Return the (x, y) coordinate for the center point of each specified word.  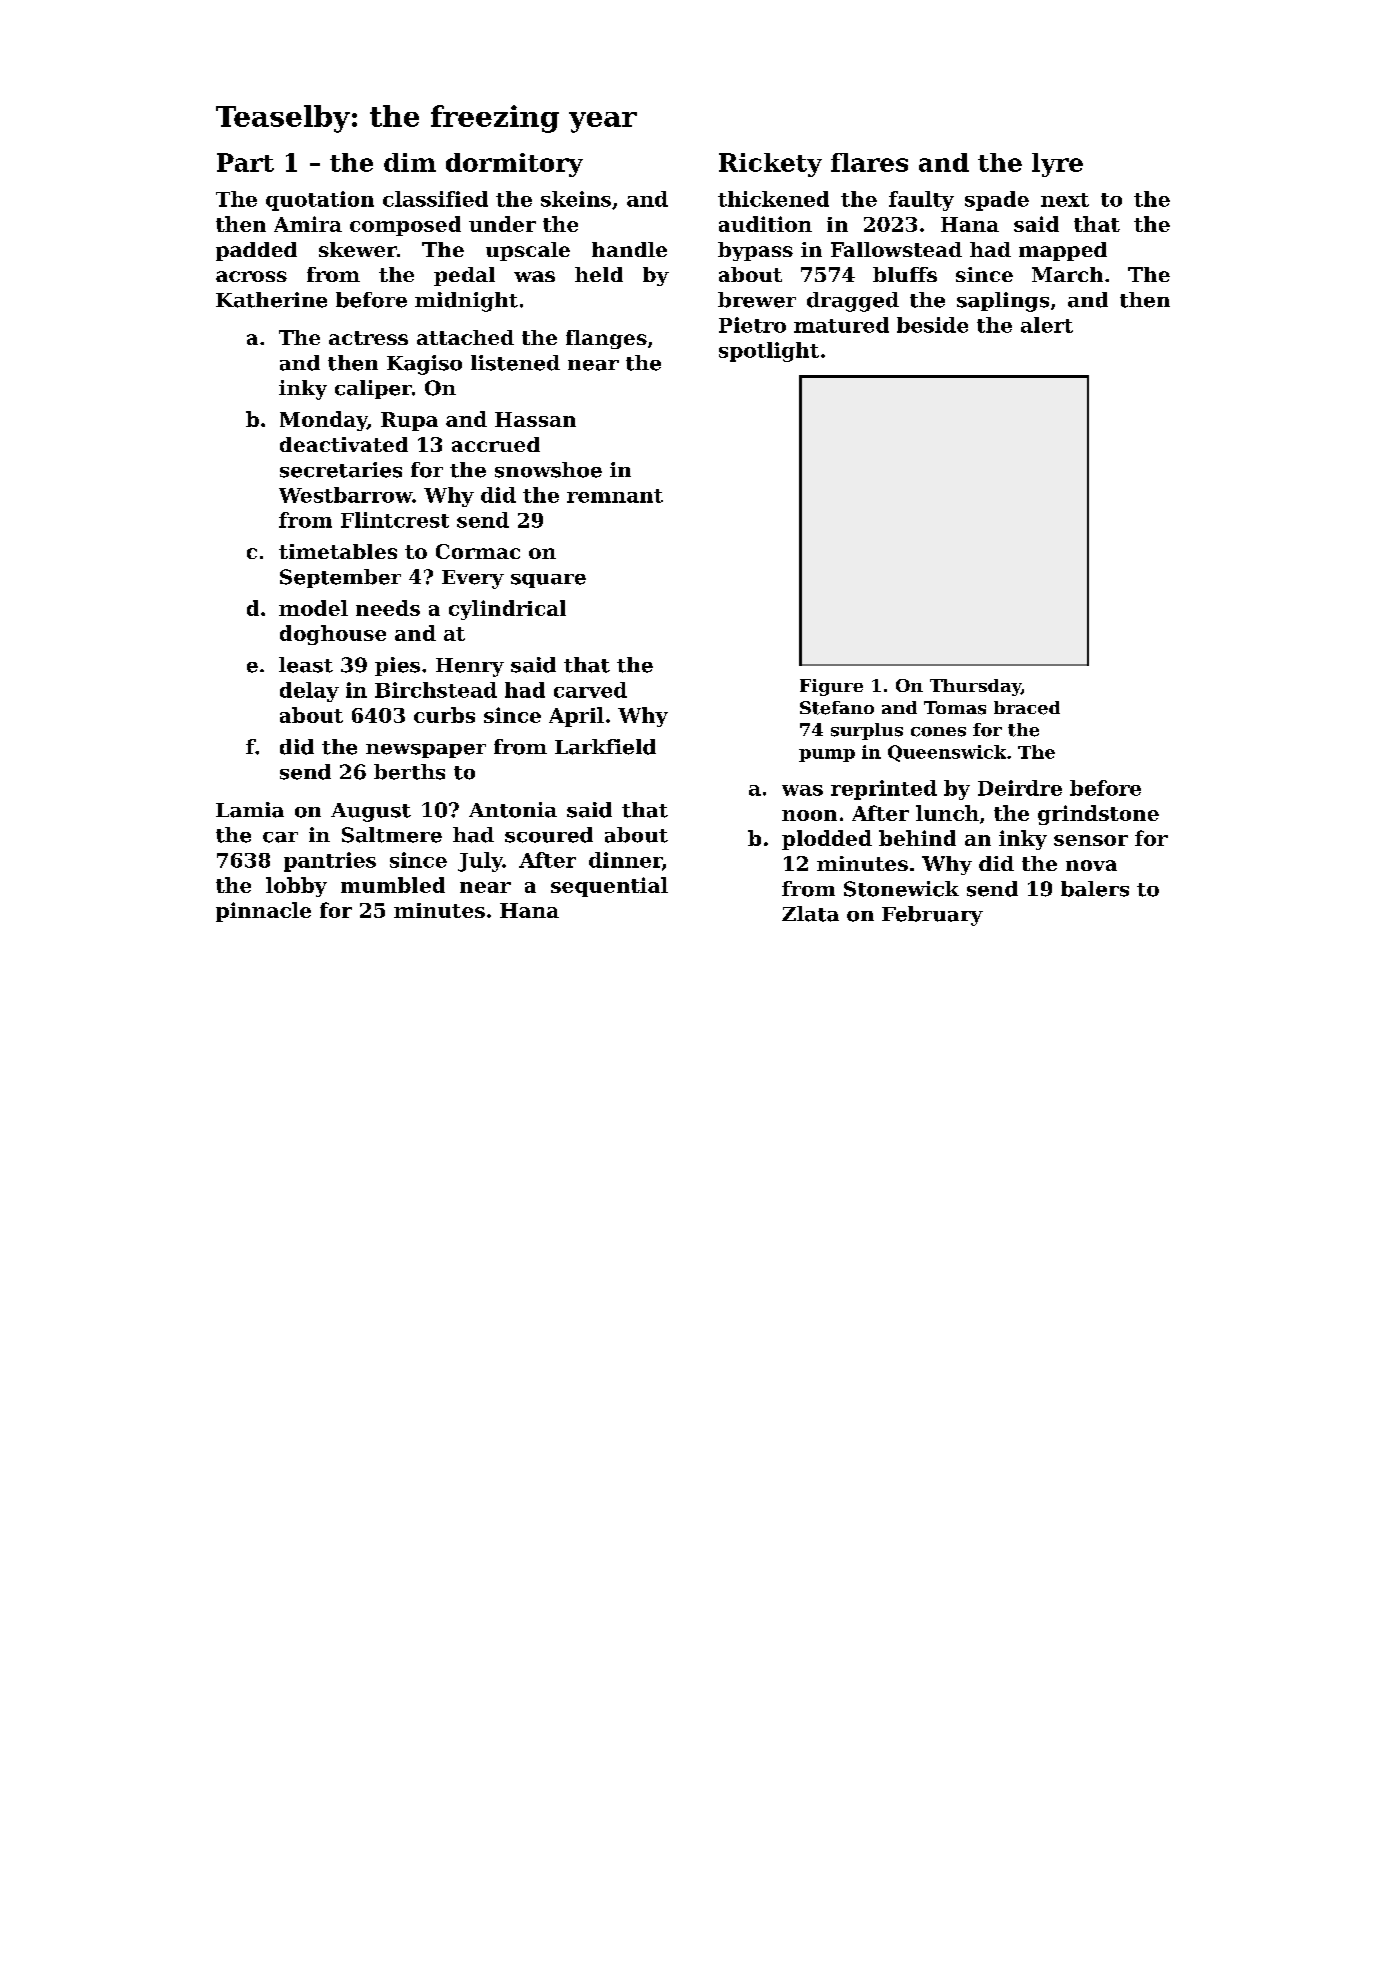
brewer (757, 300)
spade (997, 201)
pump (827, 755)
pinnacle (263, 912)
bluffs (905, 274)
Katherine (271, 300)
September (340, 578)
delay (309, 692)
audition (765, 224)
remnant (615, 496)
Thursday (975, 687)
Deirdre (1020, 788)
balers (1095, 889)
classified (435, 199)
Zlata (810, 914)
